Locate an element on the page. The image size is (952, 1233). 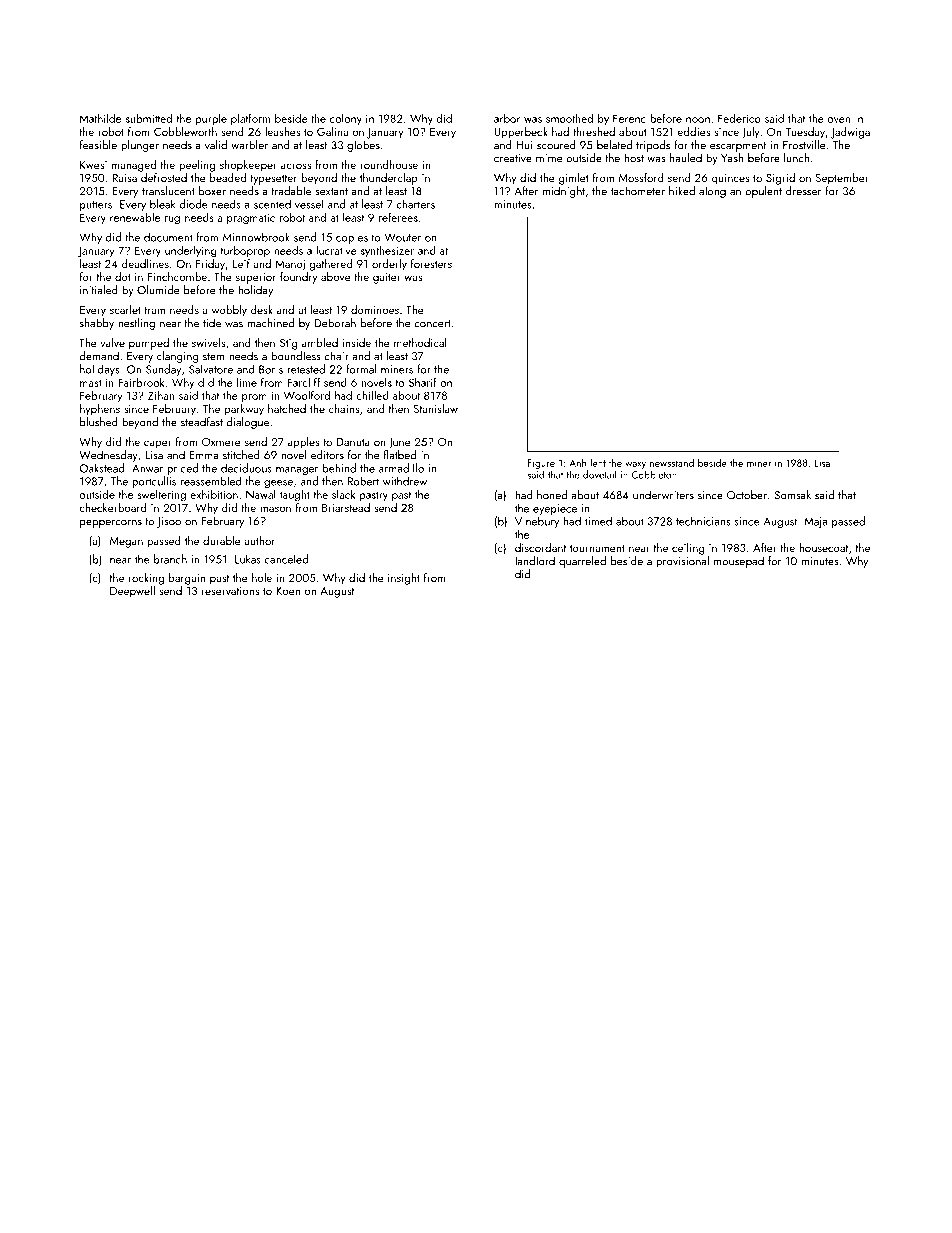
withdrew is located at coordinates (405, 481).
